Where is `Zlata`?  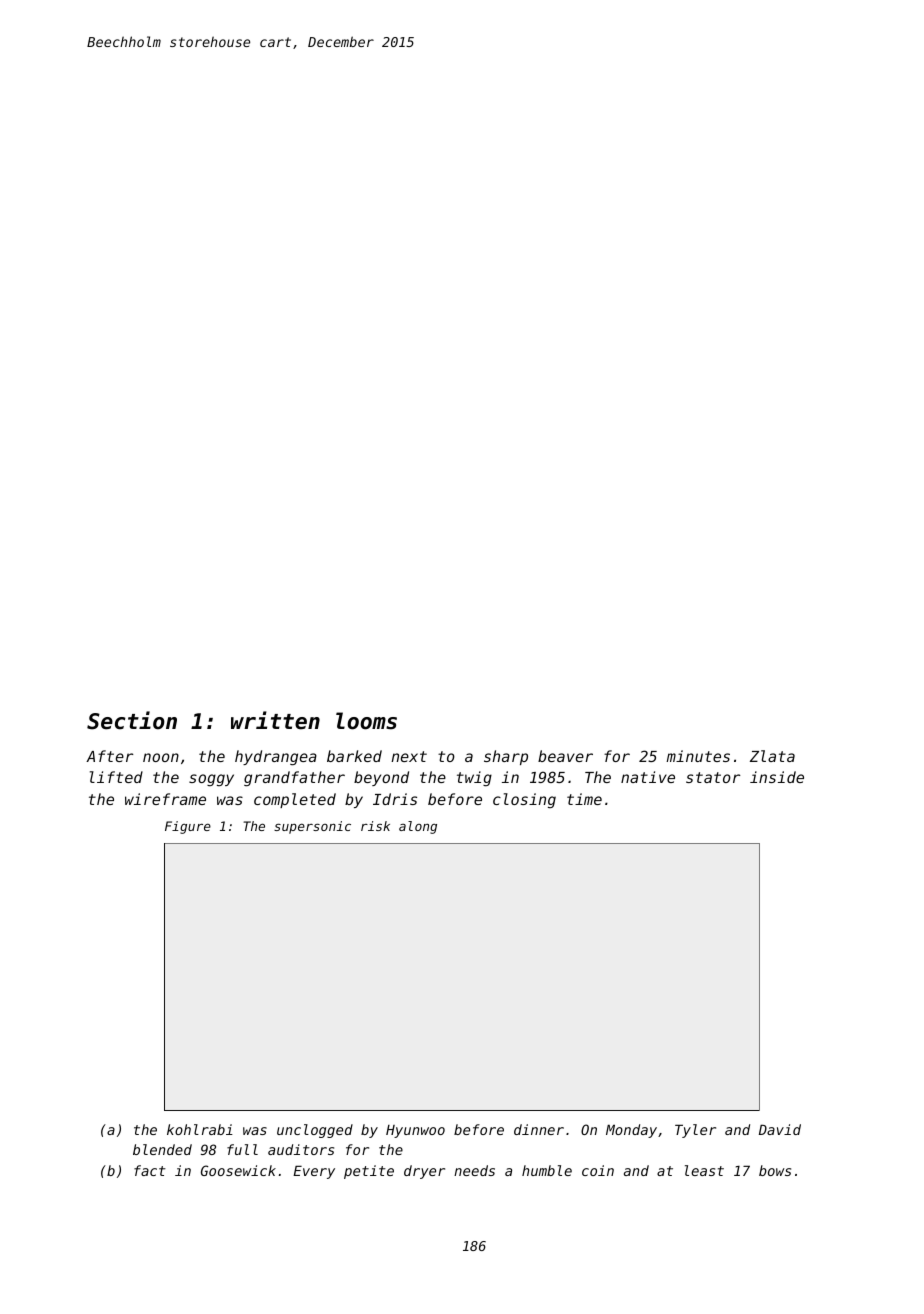 Zlata is located at coordinates (772, 756).
